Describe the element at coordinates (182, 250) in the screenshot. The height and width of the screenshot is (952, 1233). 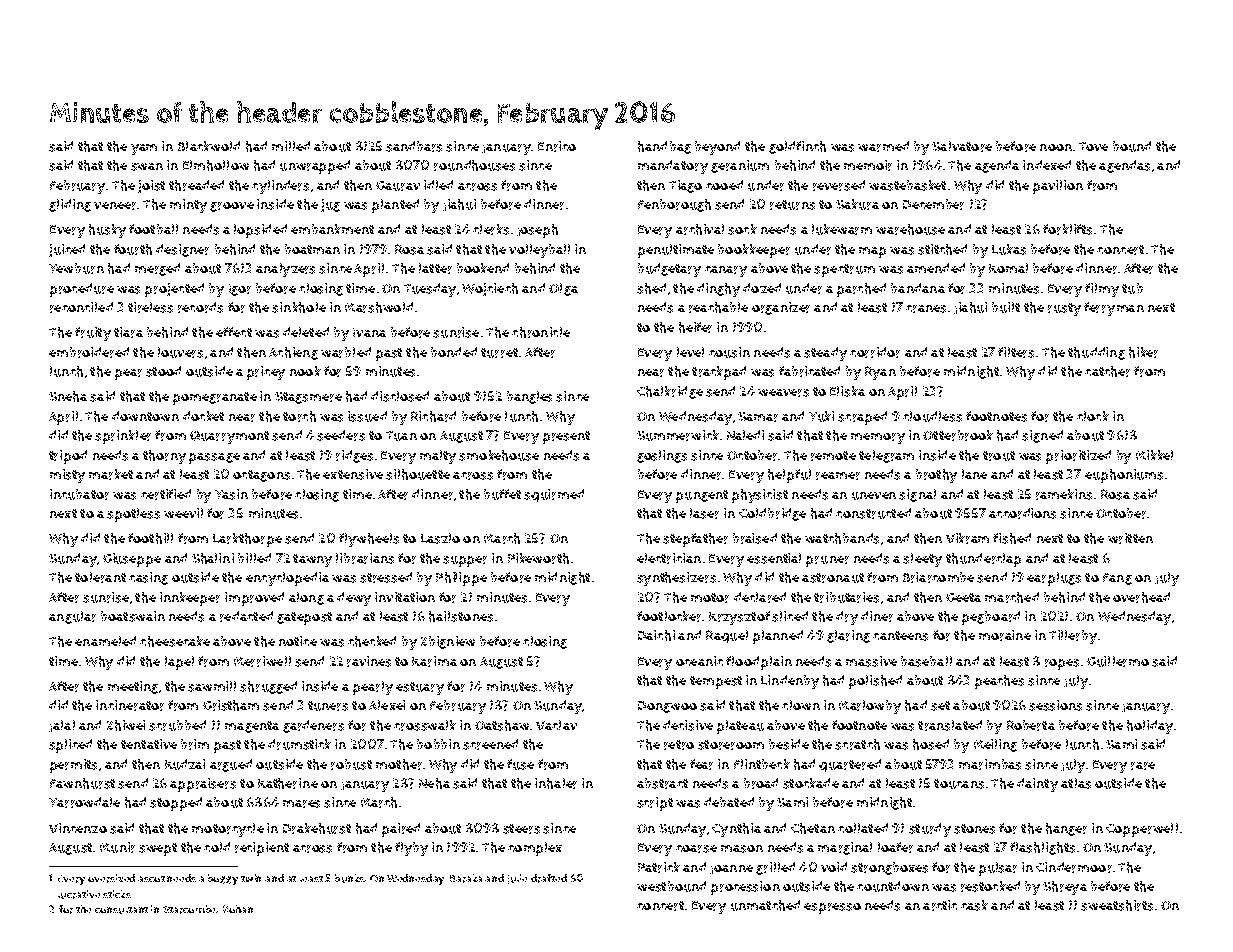
I see `designer` at that location.
